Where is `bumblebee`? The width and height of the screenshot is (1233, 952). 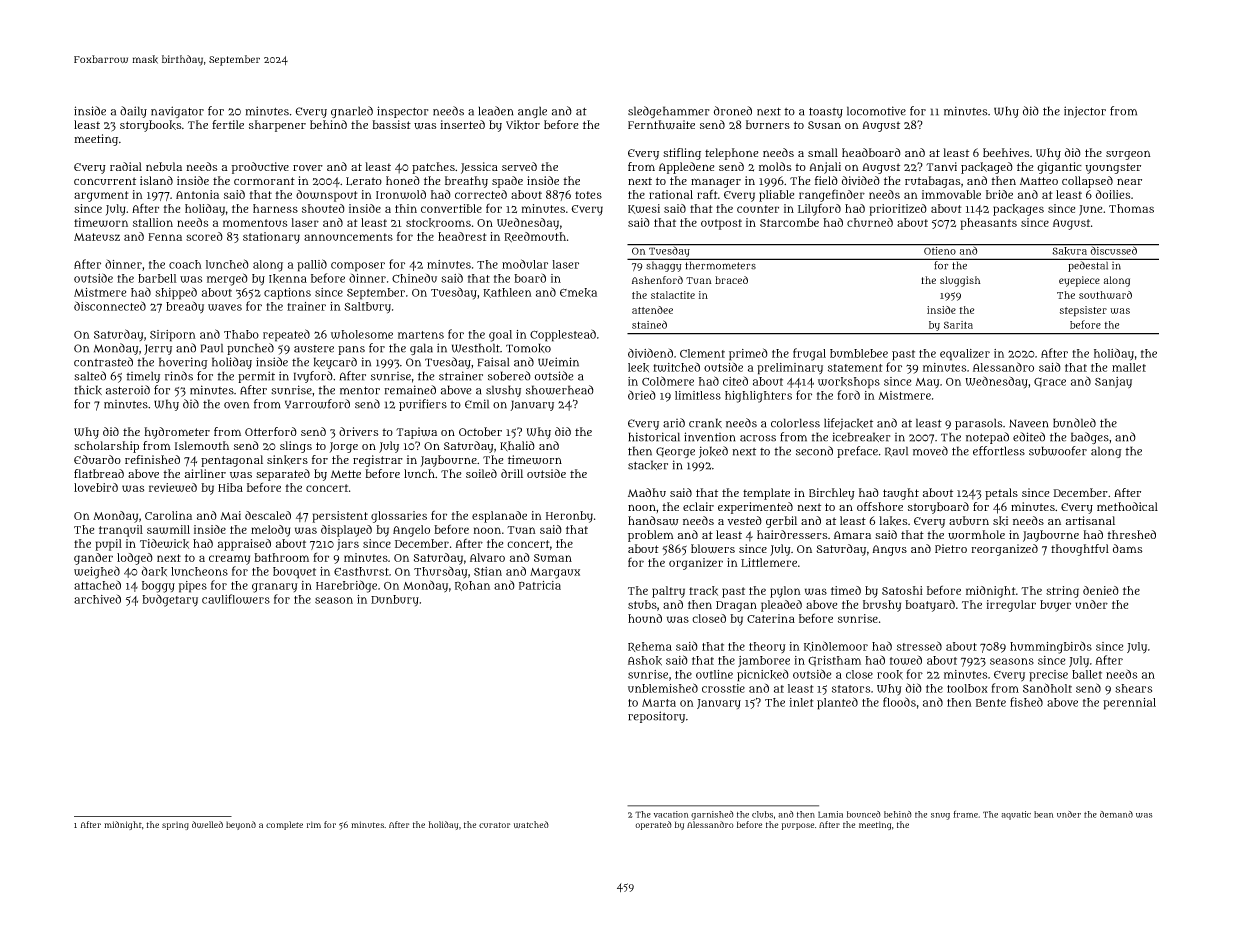 bumblebee is located at coordinates (859, 353).
